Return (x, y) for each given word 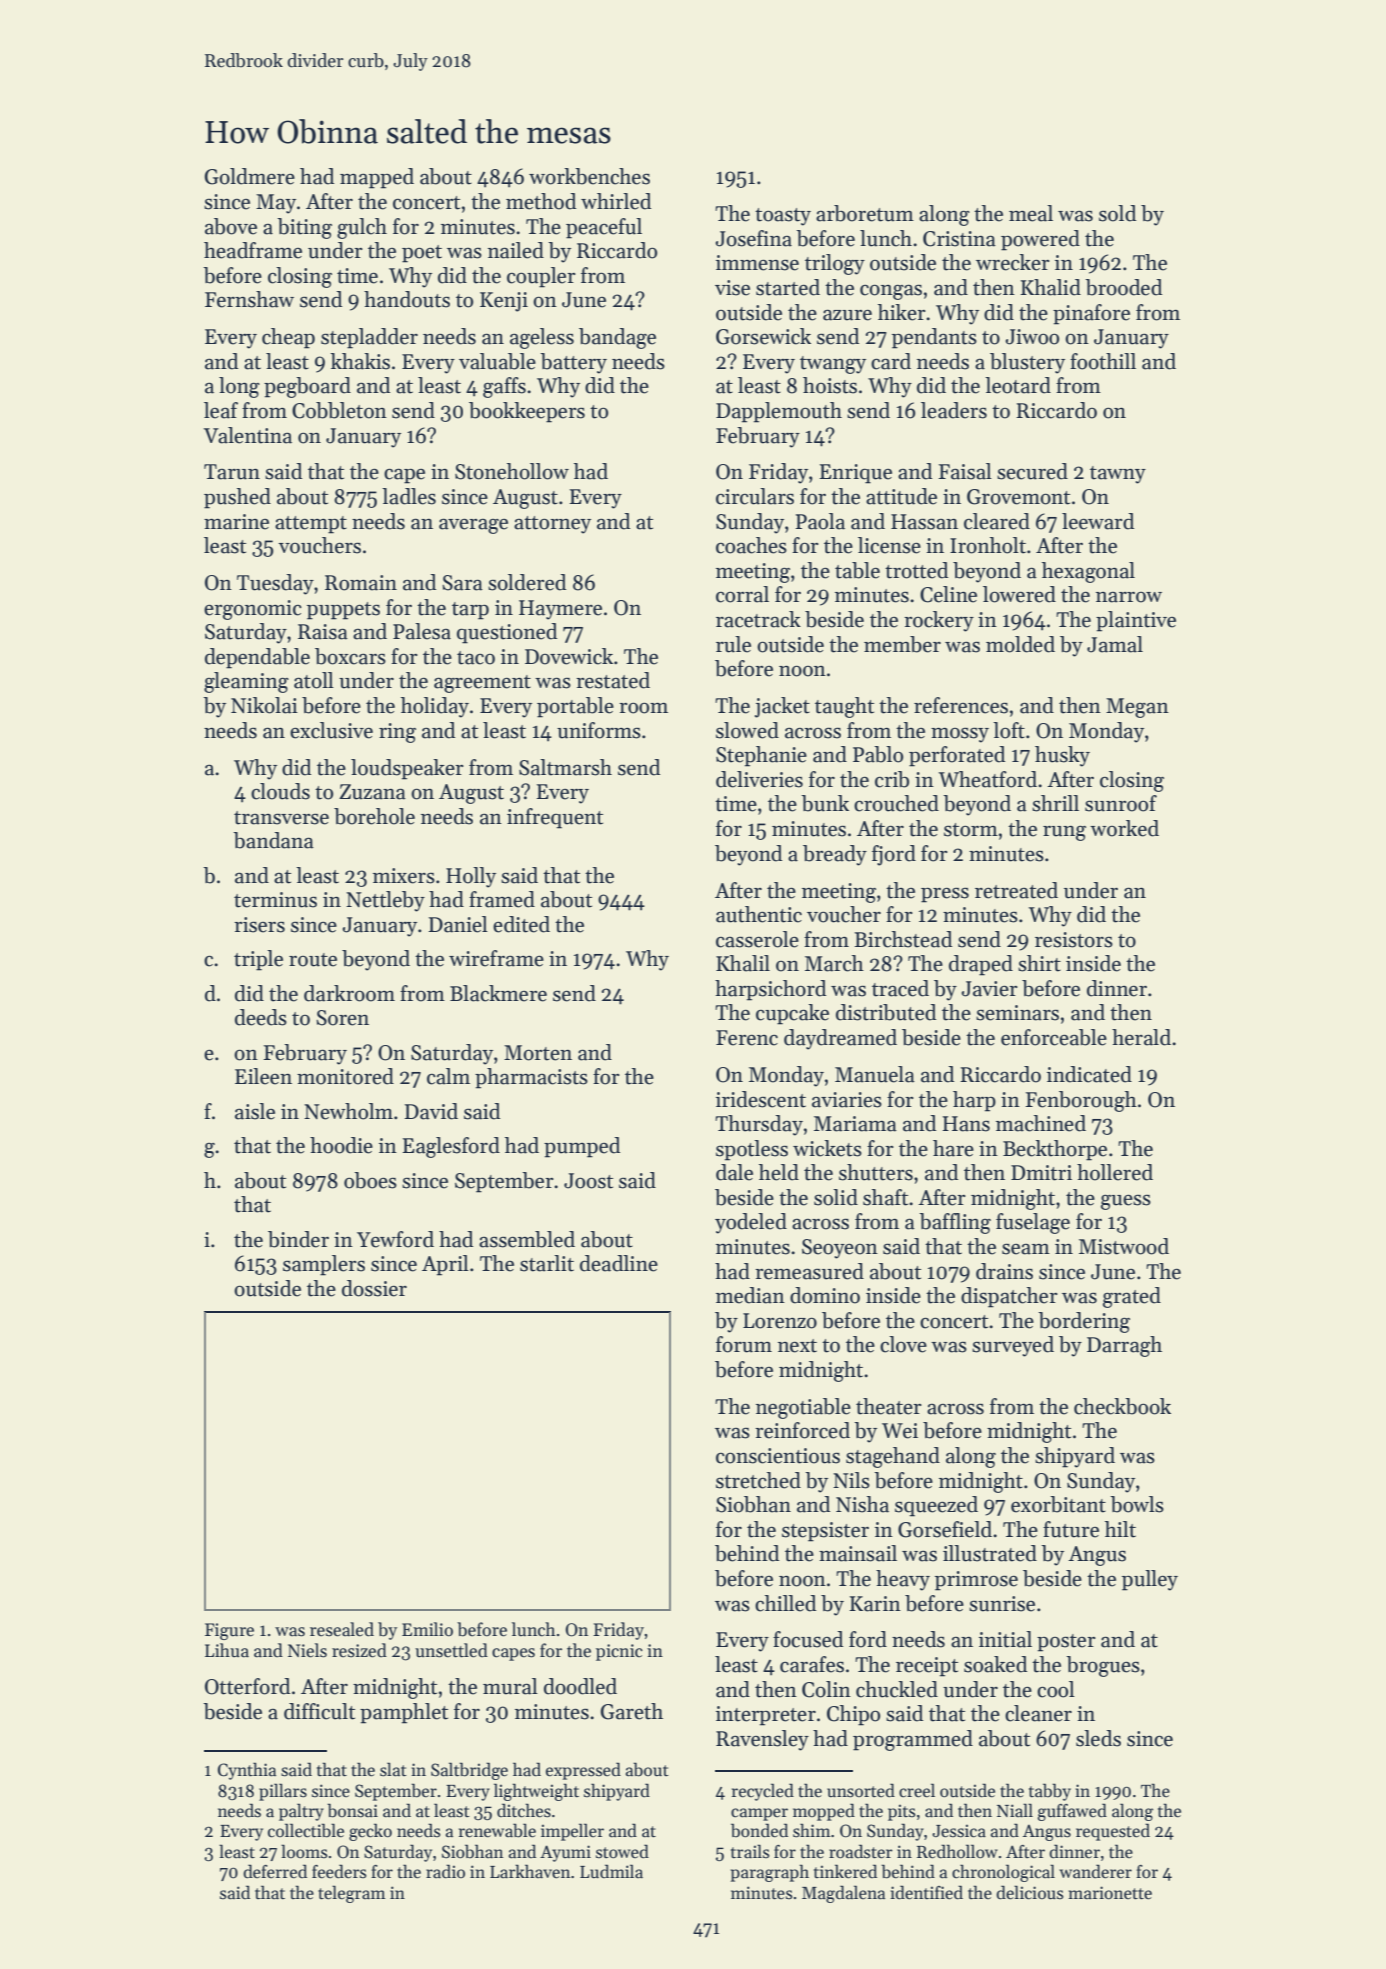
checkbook (1122, 1406)
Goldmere (250, 176)
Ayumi (565, 1853)
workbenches (589, 176)
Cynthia (247, 1771)
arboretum (865, 213)
